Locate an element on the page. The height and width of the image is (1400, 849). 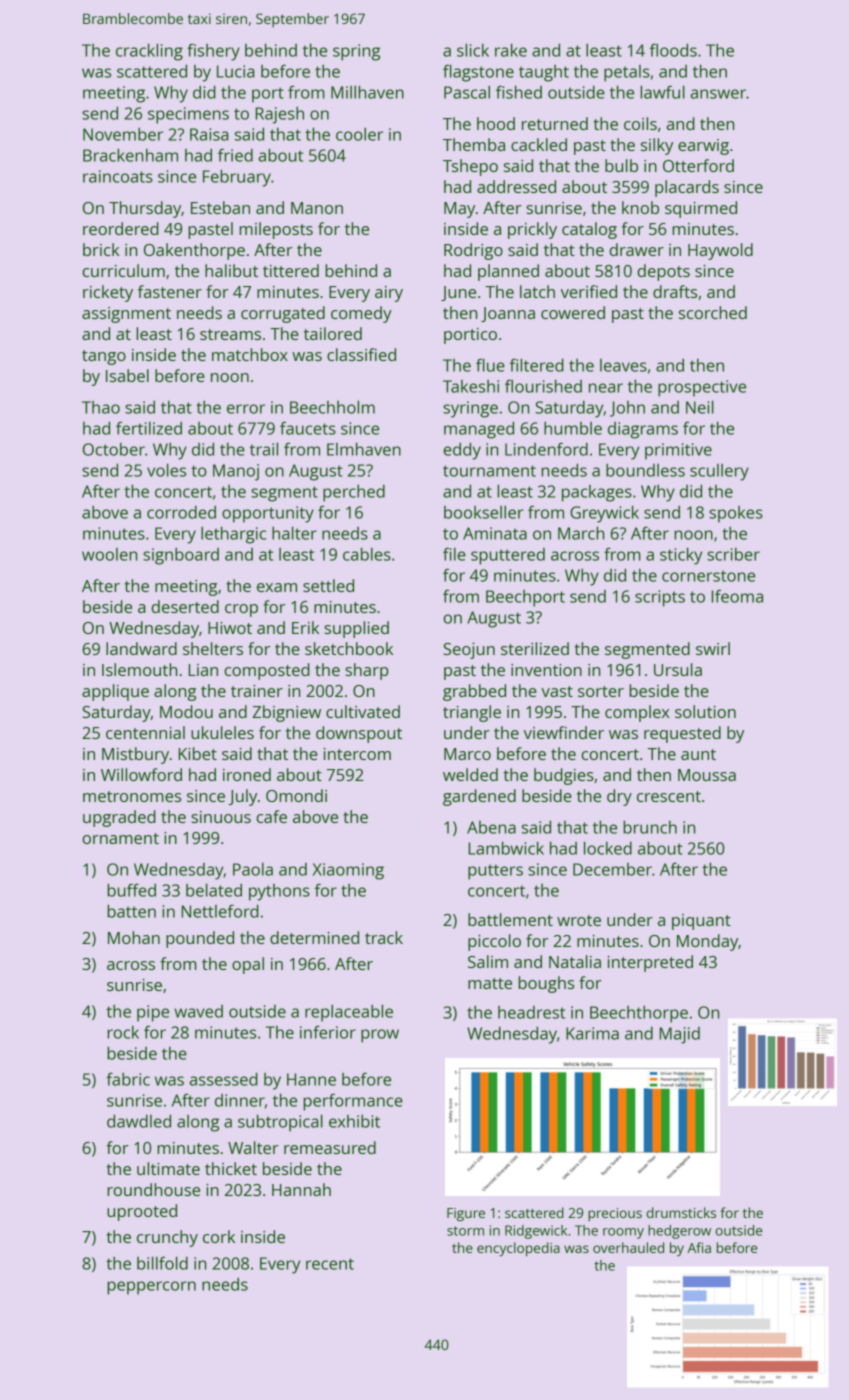
assessed is located at coordinates (224, 1079).
